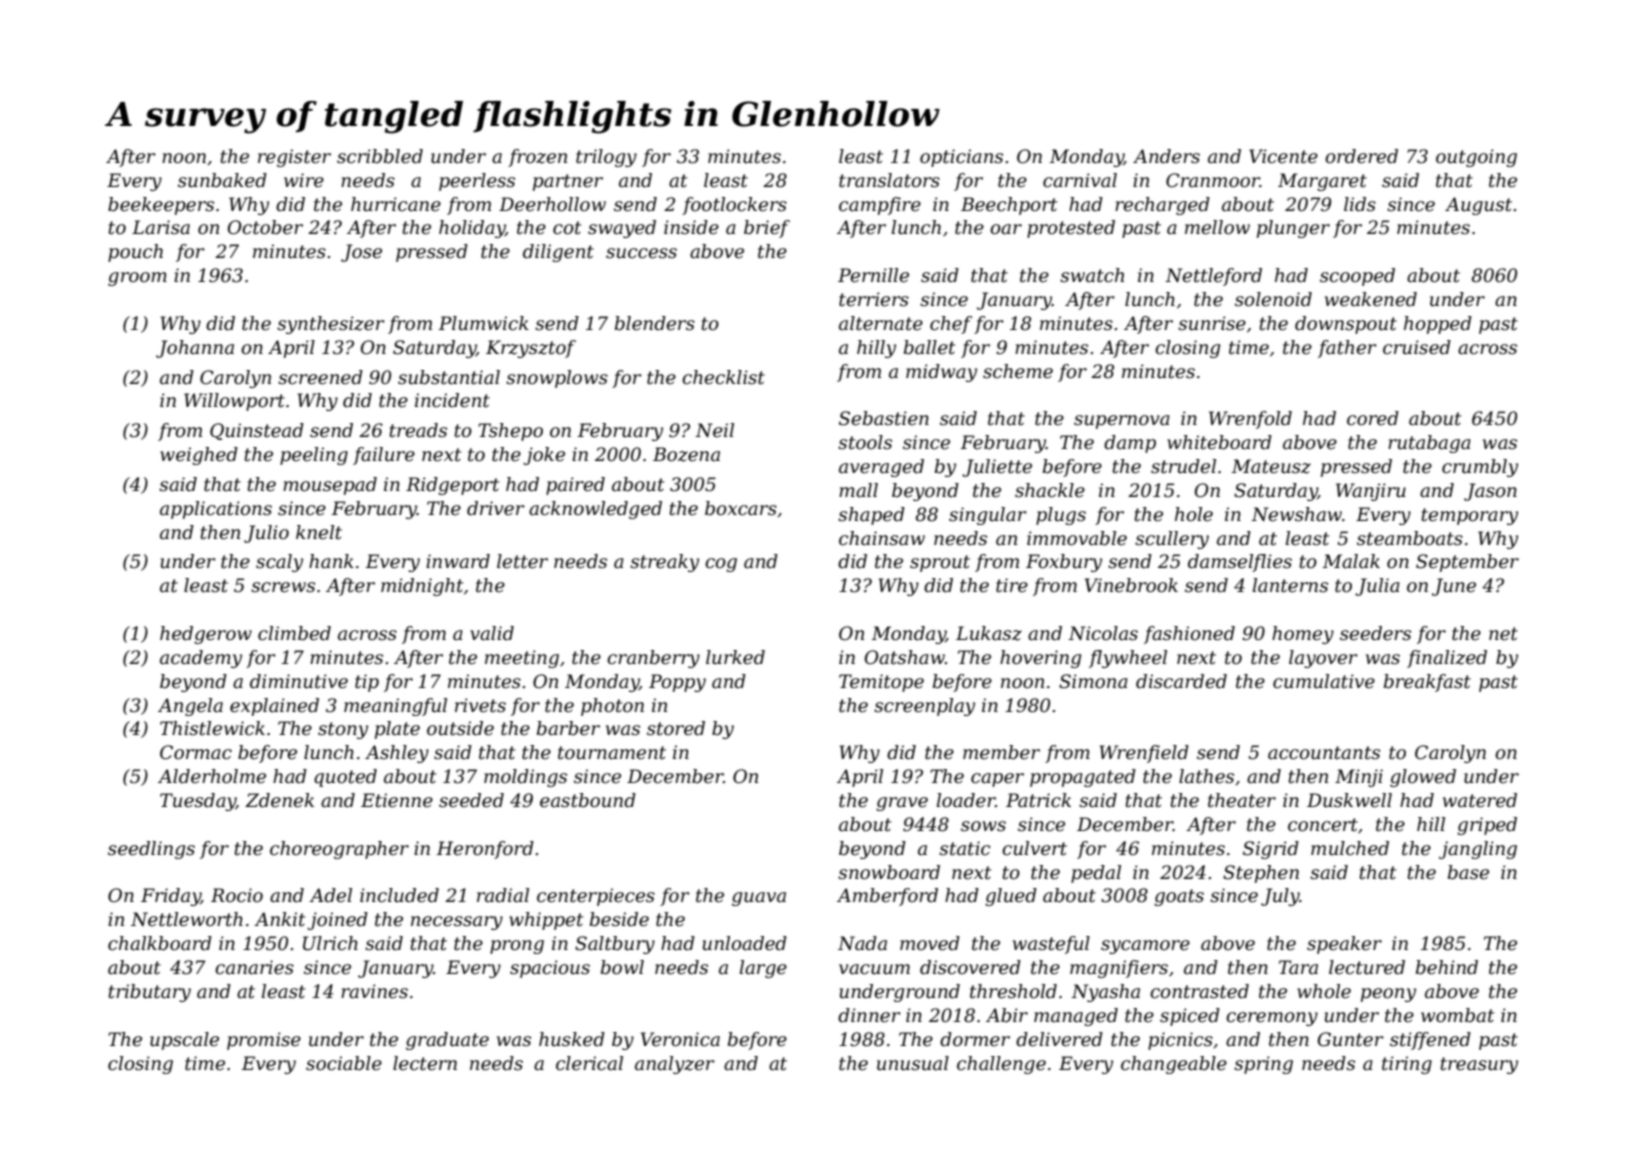 The height and width of the screenshot is (1150, 1626). I want to click on trilogy, so click(606, 158).
